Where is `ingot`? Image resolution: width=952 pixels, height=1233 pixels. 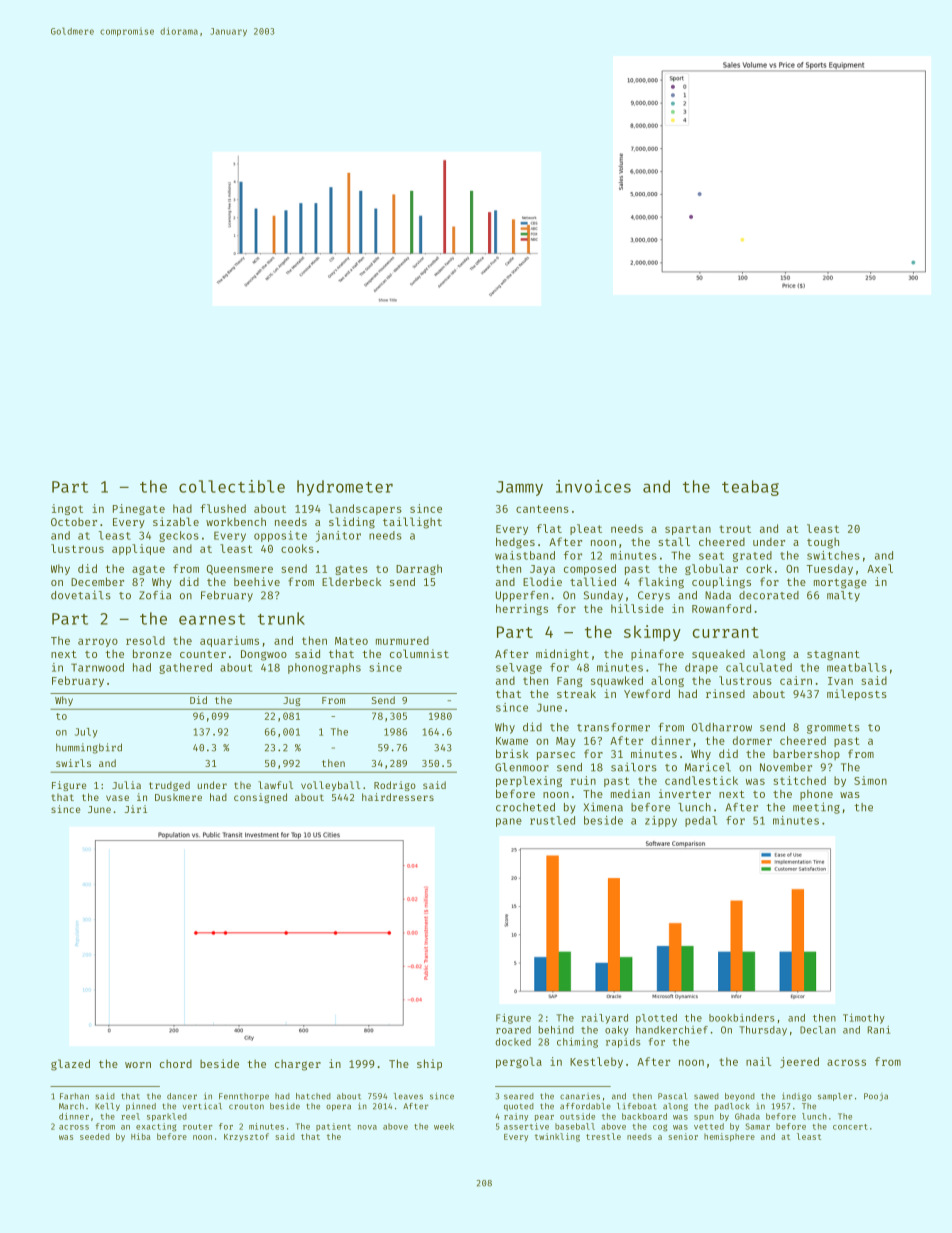 ingot is located at coordinates (67, 509).
